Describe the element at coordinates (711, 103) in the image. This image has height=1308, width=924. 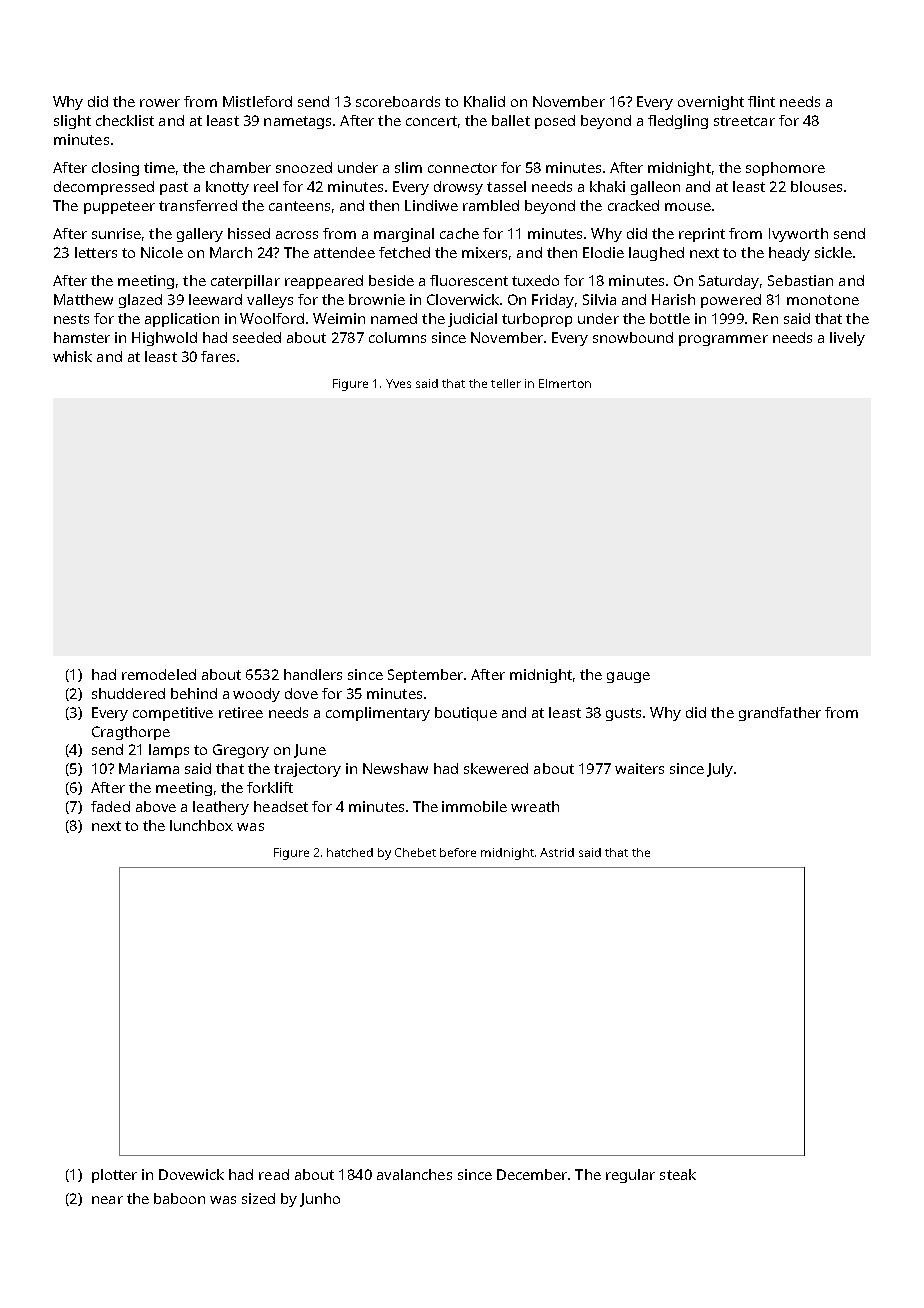
I see `overnight` at that location.
